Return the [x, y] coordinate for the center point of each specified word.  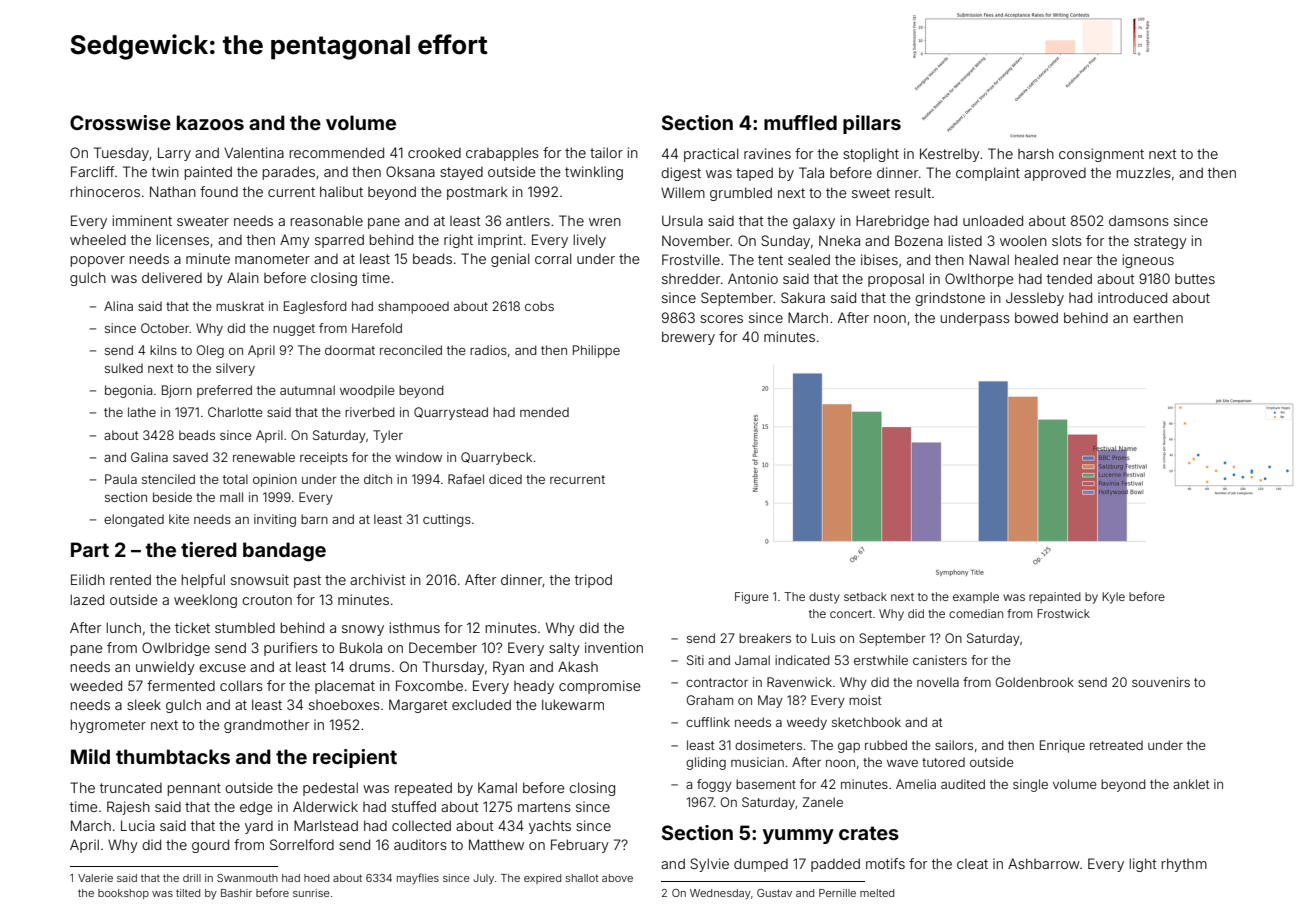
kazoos [210, 122]
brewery [688, 338]
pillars [872, 124]
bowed [1036, 317]
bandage [284, 552]
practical [711, 155]
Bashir [236, 893]
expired [542, 879]
